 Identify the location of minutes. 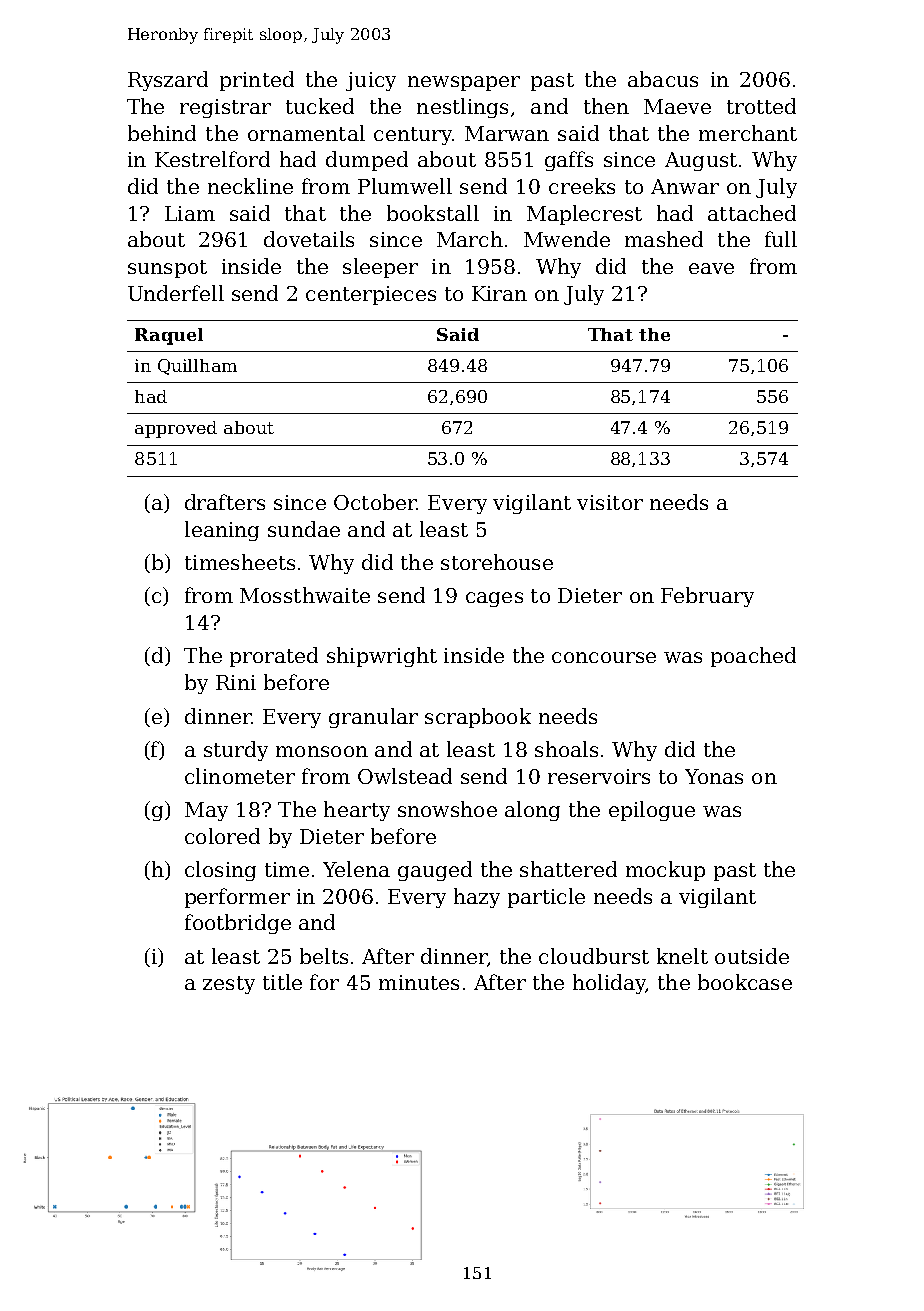
(419, 982).
